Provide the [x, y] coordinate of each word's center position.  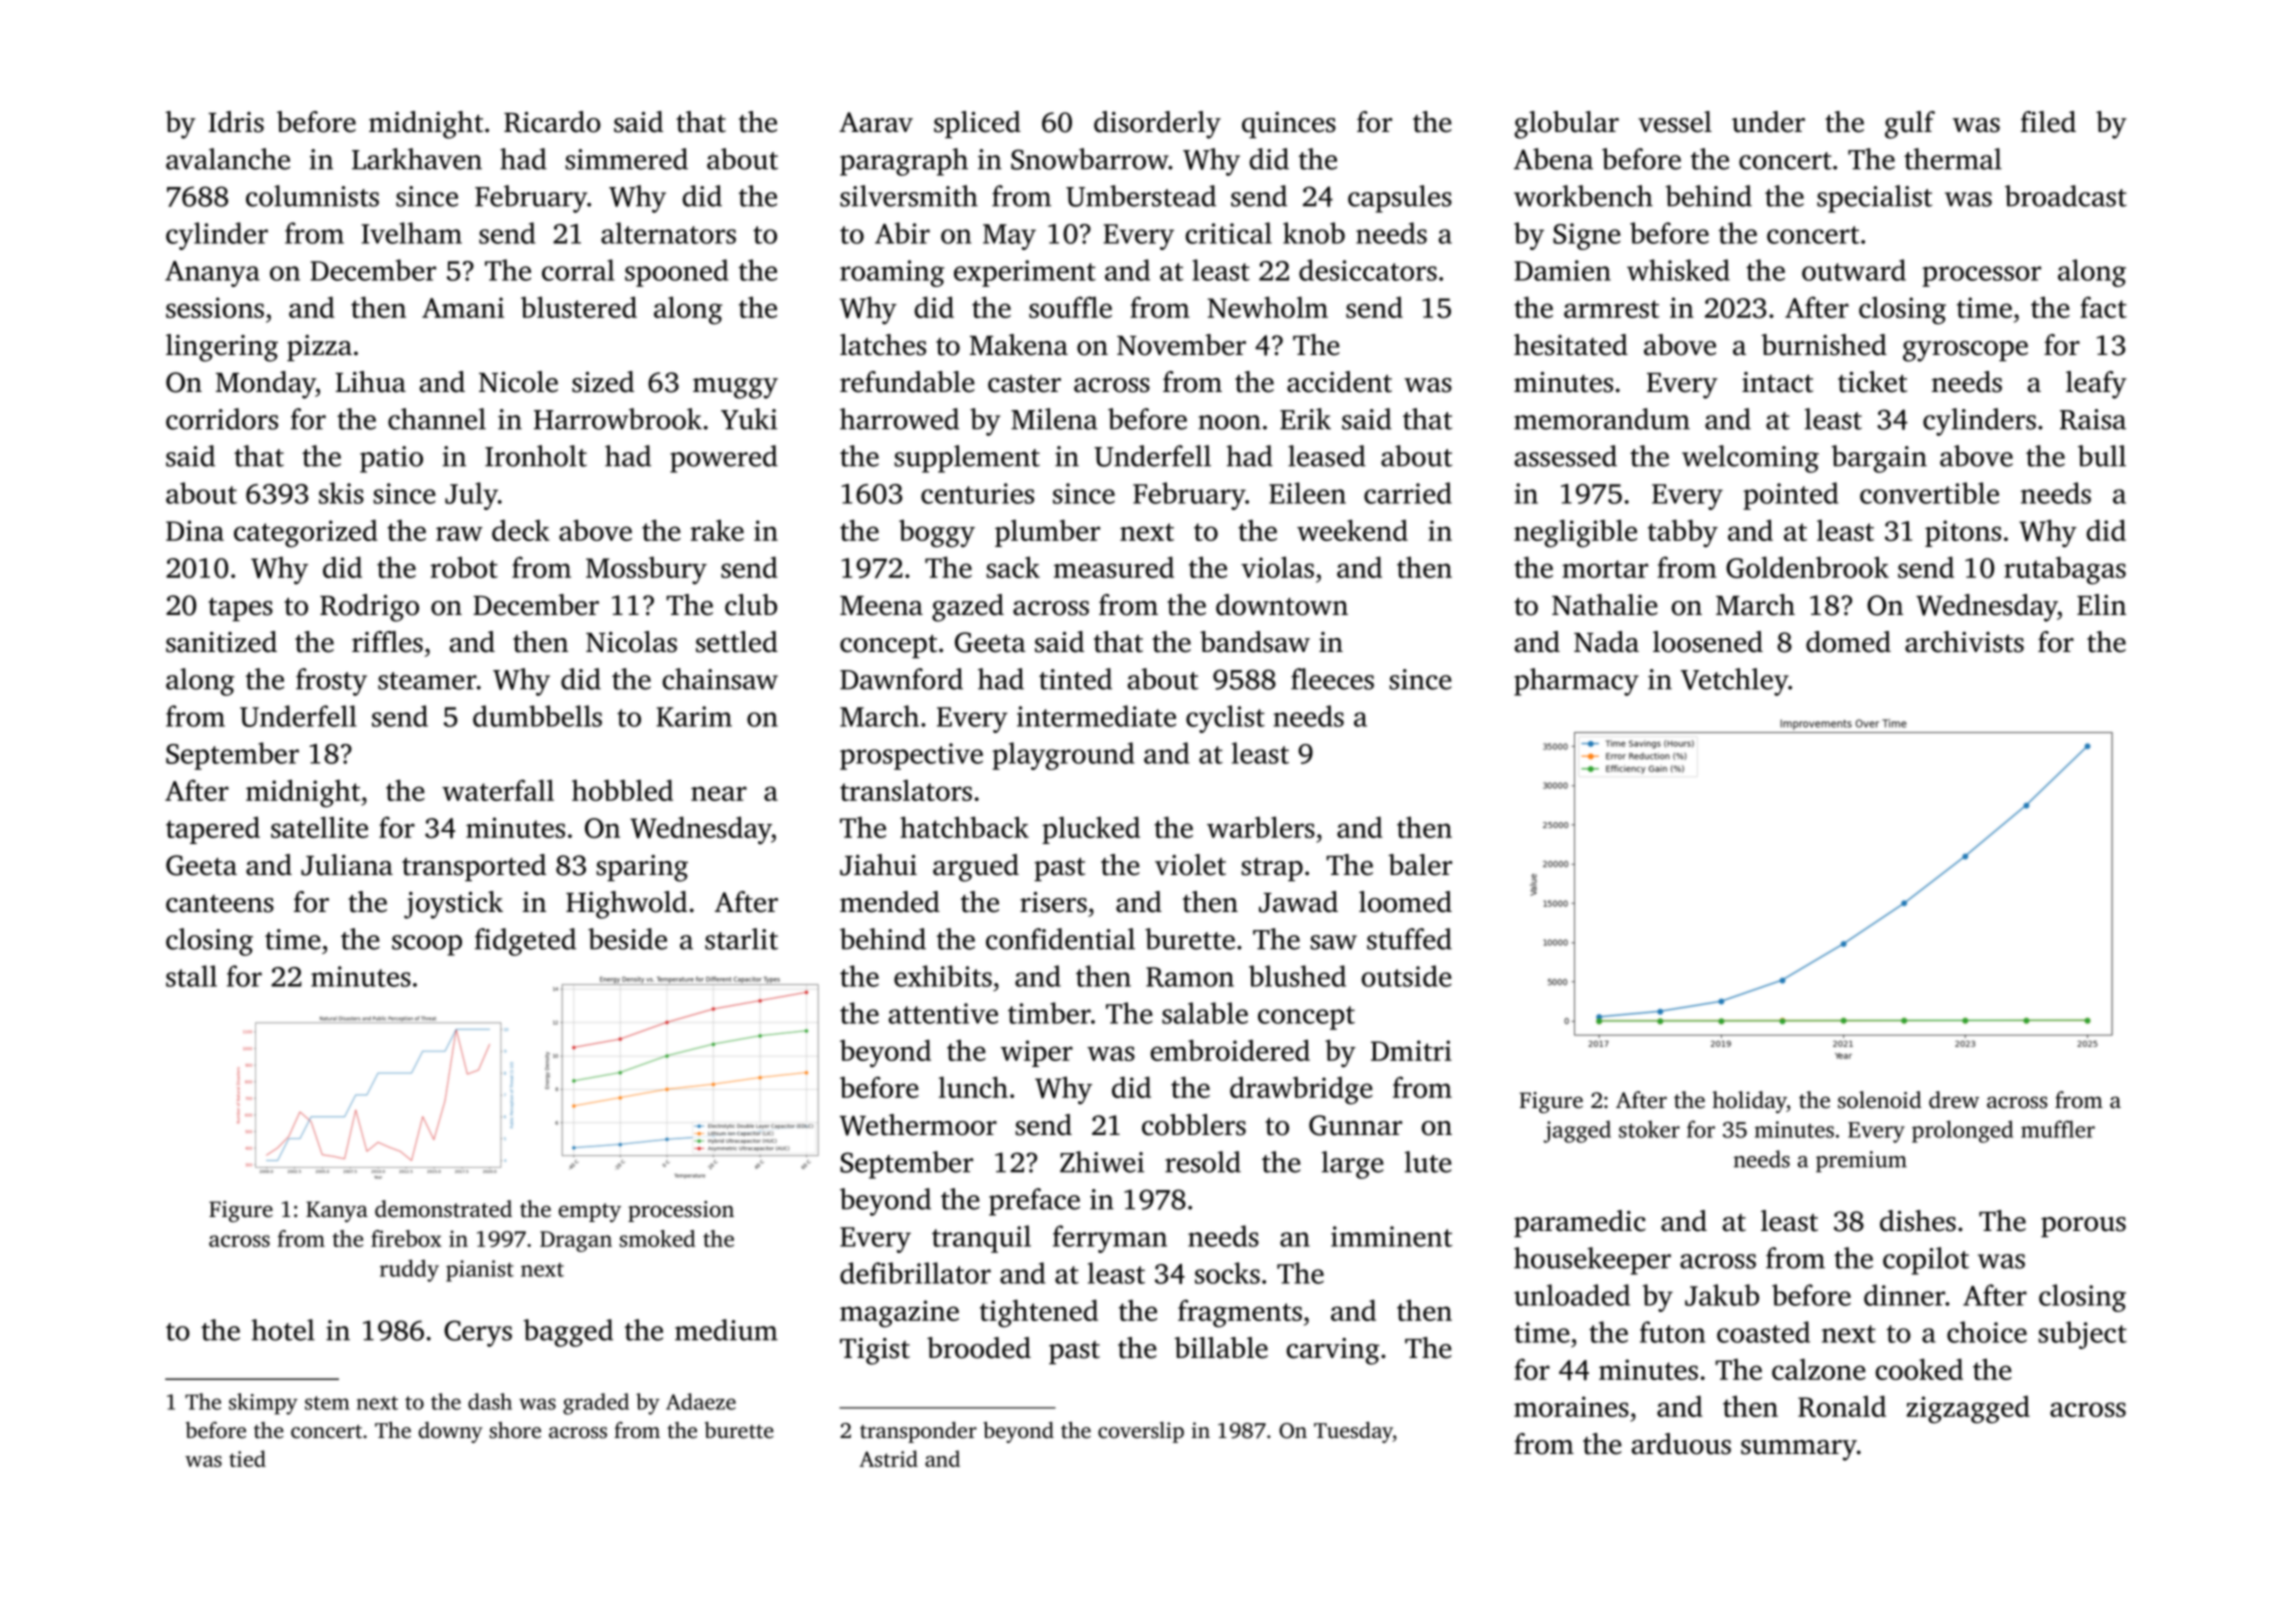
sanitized [221, 642]
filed [2048, 122]
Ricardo [552, 122]
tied [247, 1458]
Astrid [888, 1458]
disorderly [1157, 125]
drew [1954, 1100]
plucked [1091, 830]
